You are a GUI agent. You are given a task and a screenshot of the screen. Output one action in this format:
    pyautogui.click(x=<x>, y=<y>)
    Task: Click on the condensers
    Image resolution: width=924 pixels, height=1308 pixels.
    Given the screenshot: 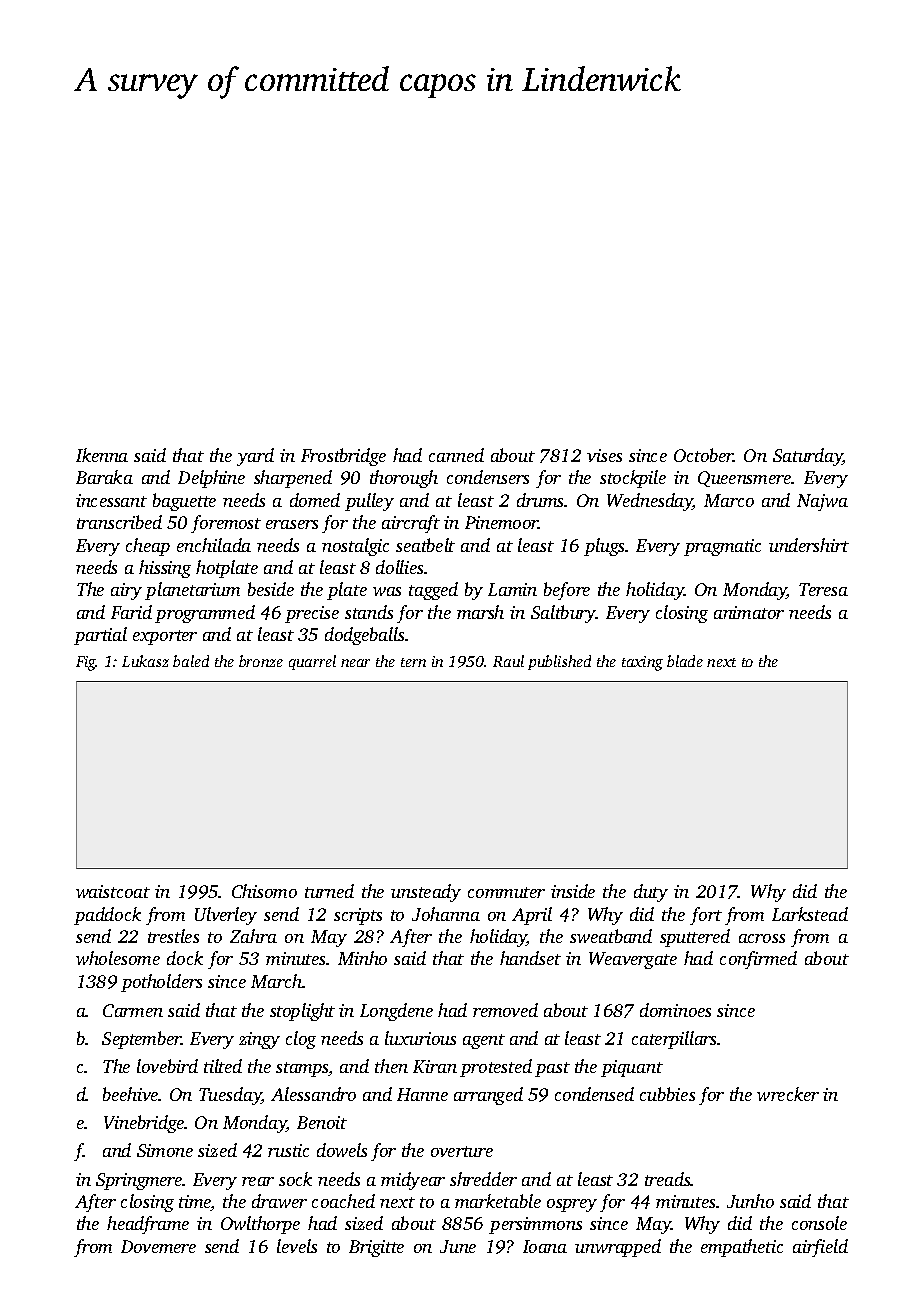 What is the action you would take?
    pyautogui.click(x=488, y=477)
